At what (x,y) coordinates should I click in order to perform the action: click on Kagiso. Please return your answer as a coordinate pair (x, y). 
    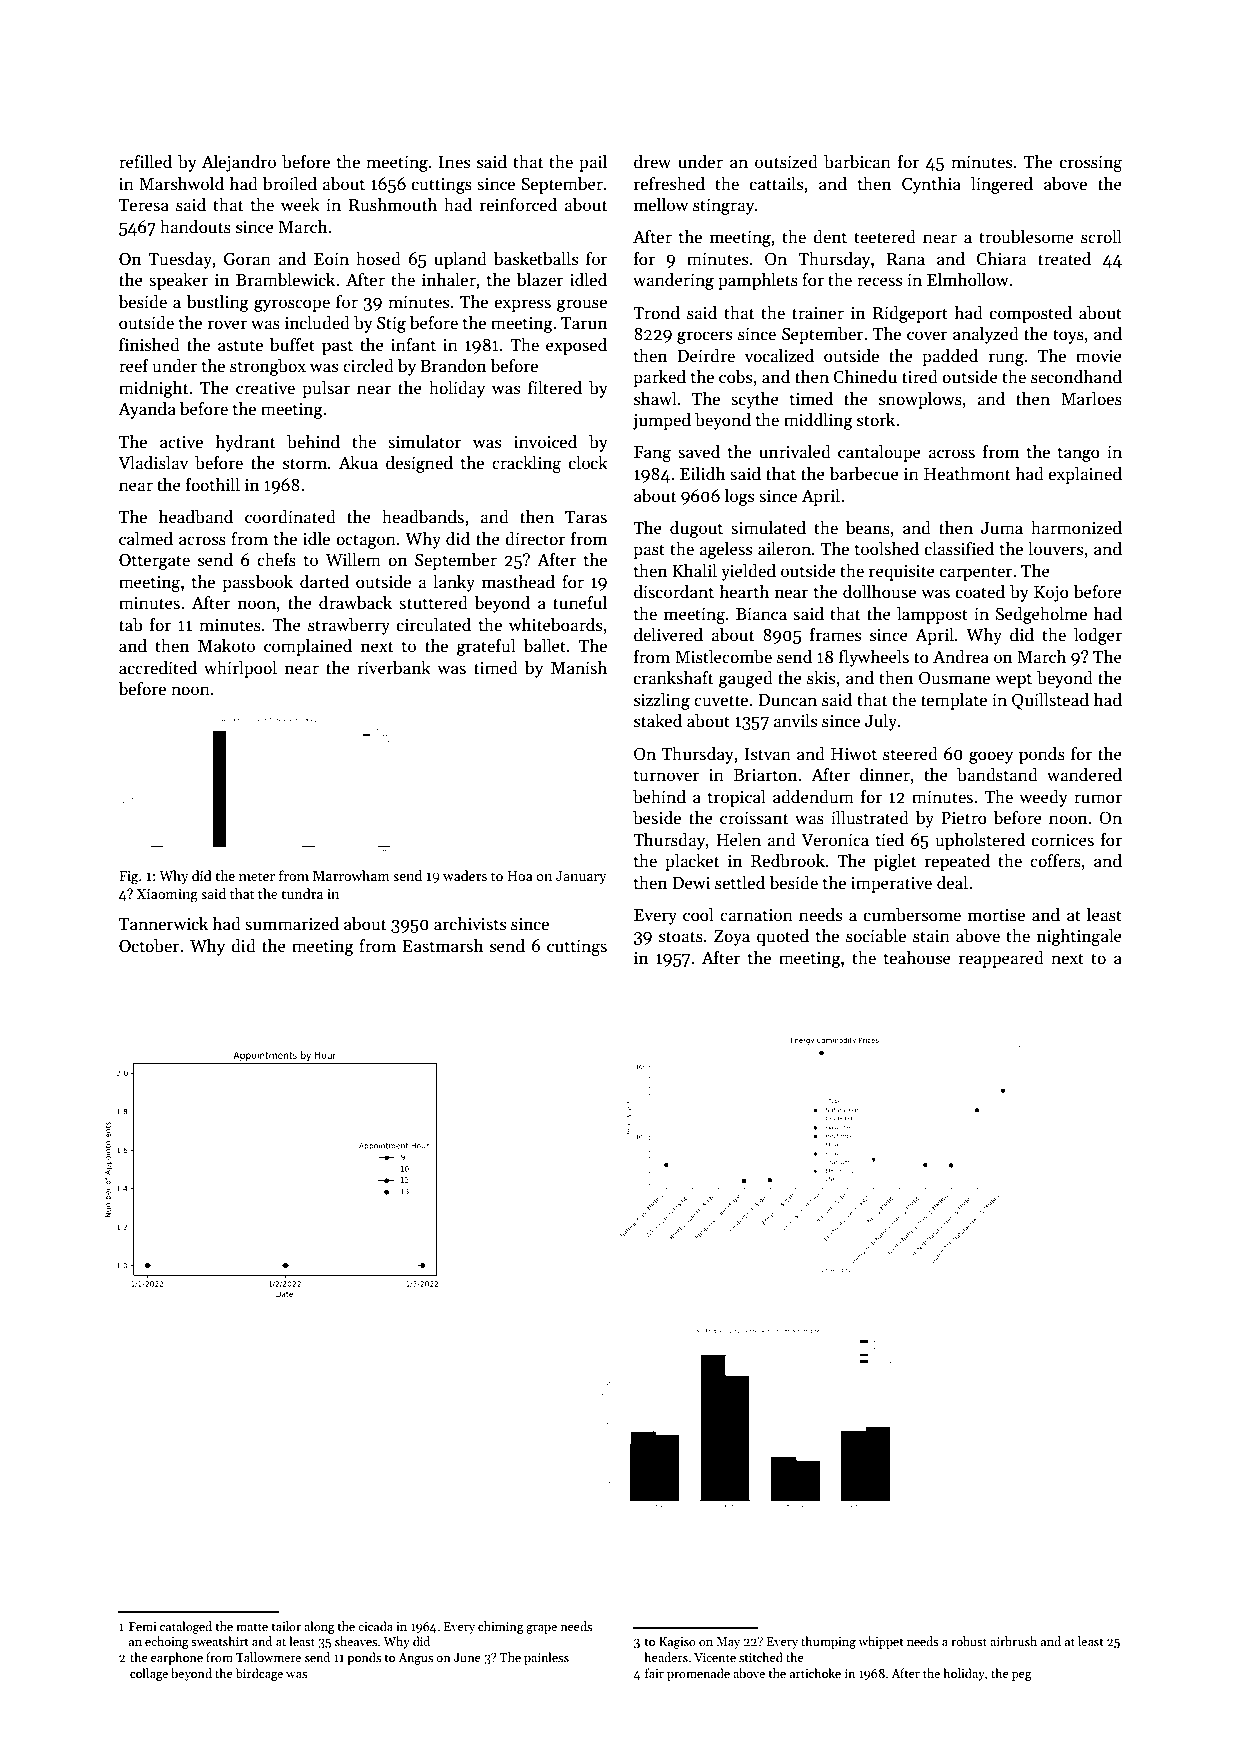
    Looking at the image, I should click on (677, 1643).
